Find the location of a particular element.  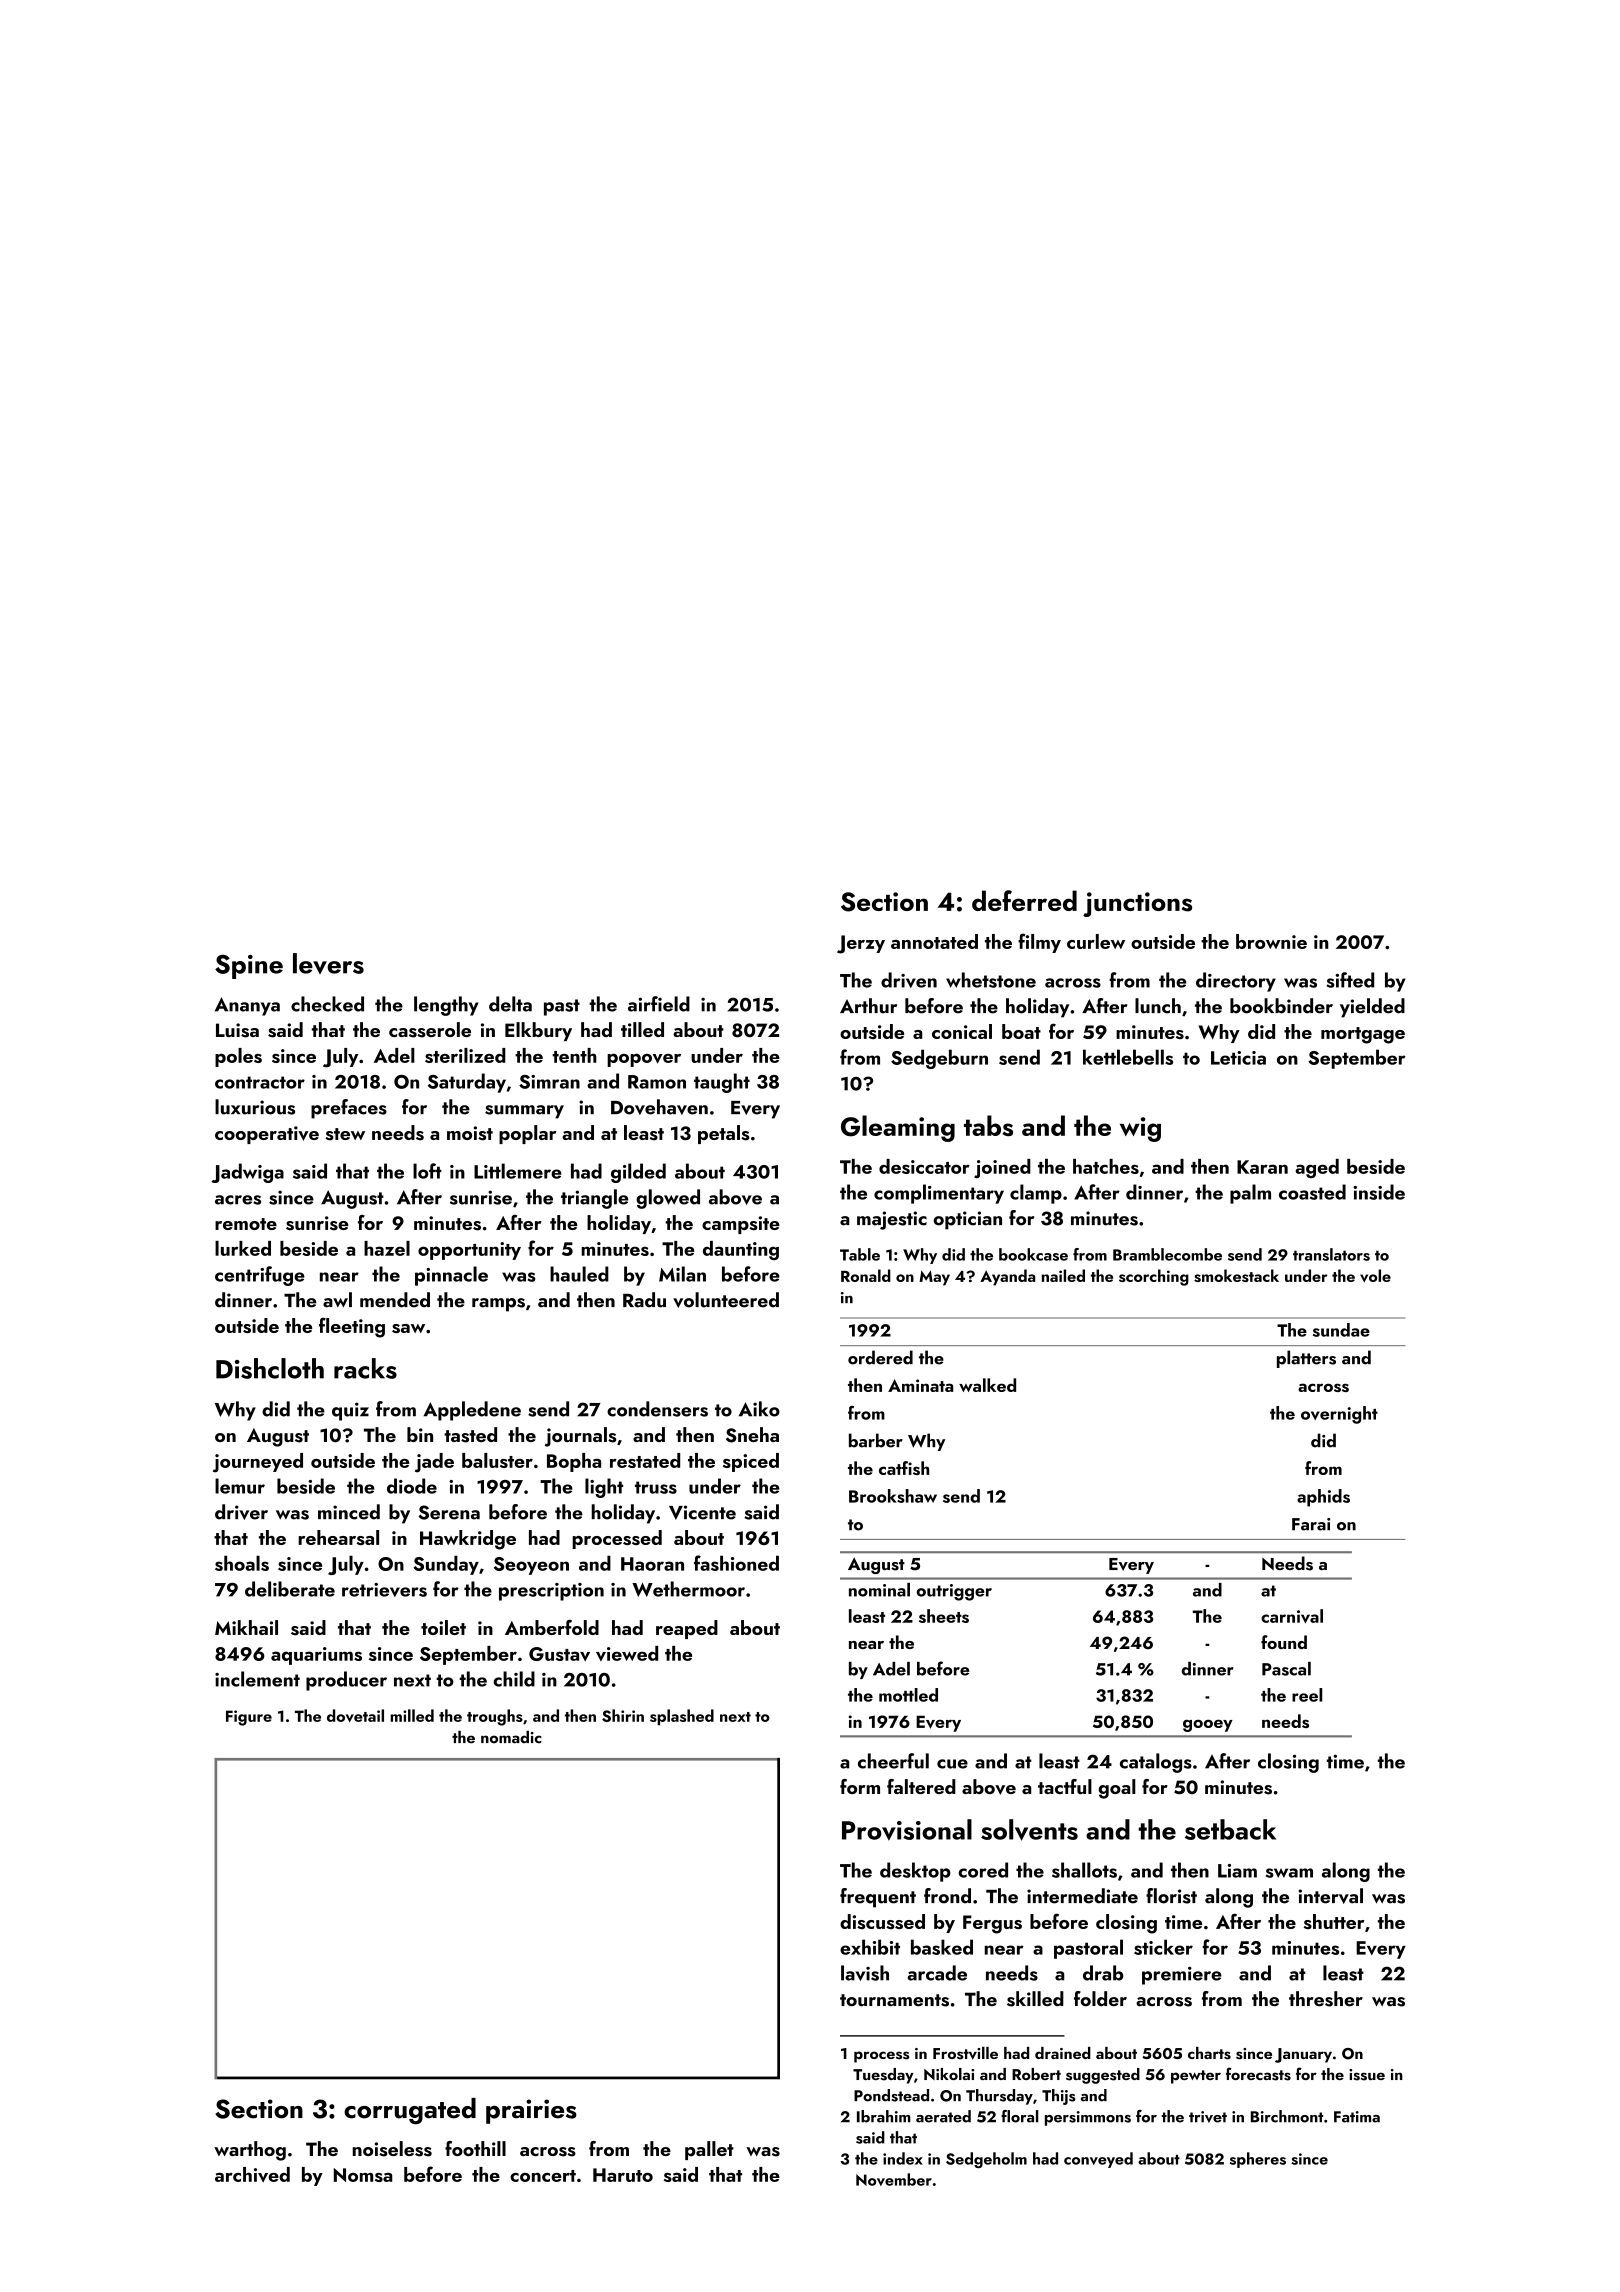

brownie is located at coordinates (1271, 941).
